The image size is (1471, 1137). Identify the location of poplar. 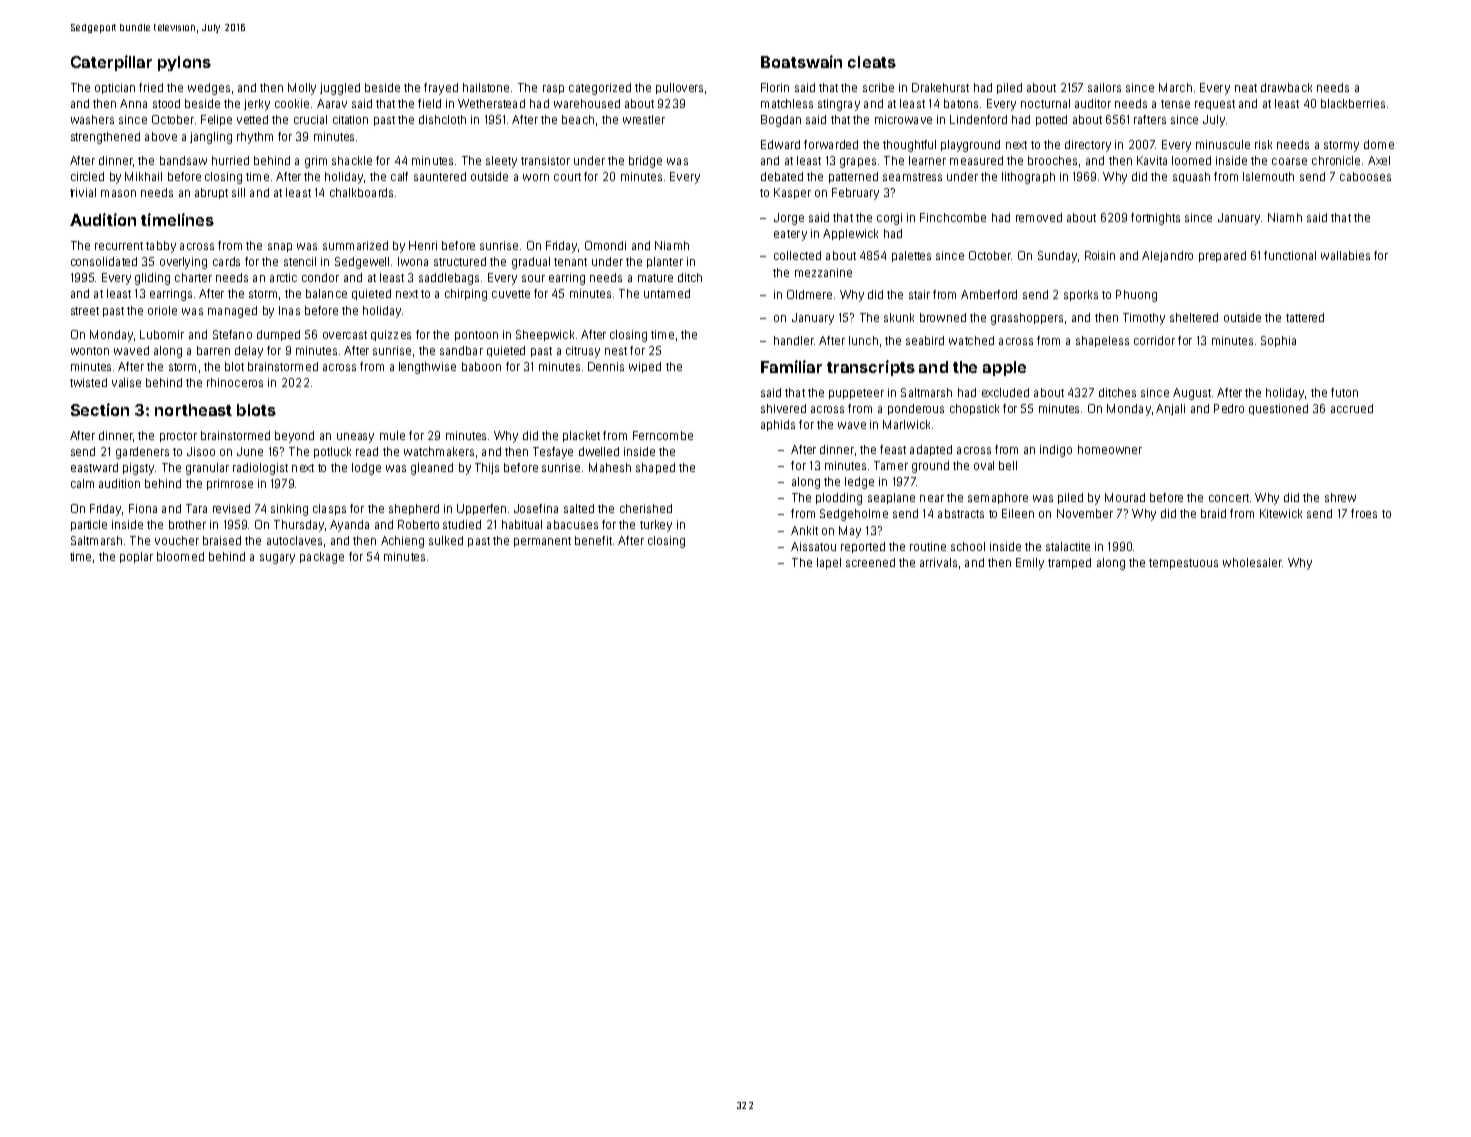
(136, 557).
